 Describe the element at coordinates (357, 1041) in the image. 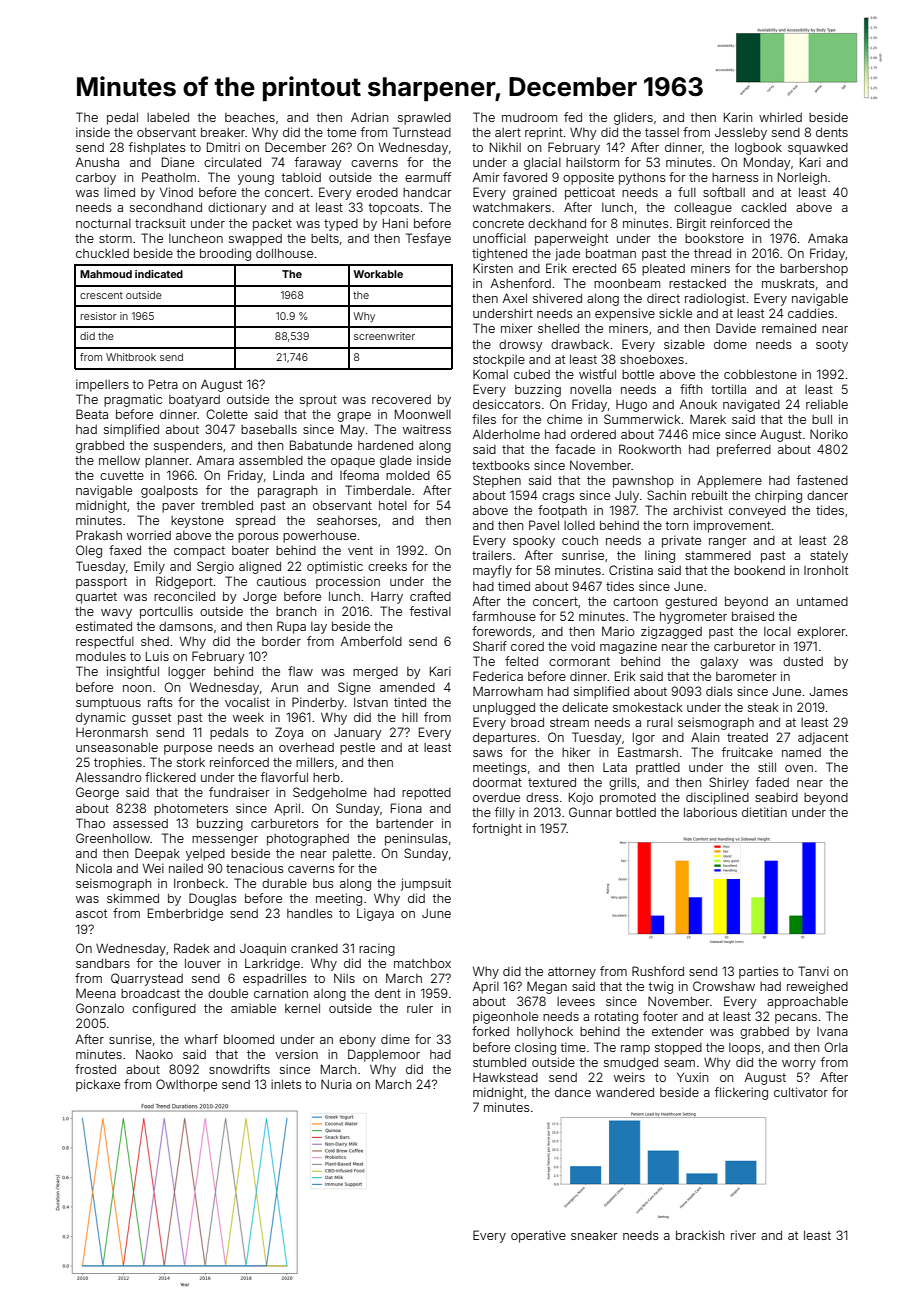

I see `ebony` at that location.
